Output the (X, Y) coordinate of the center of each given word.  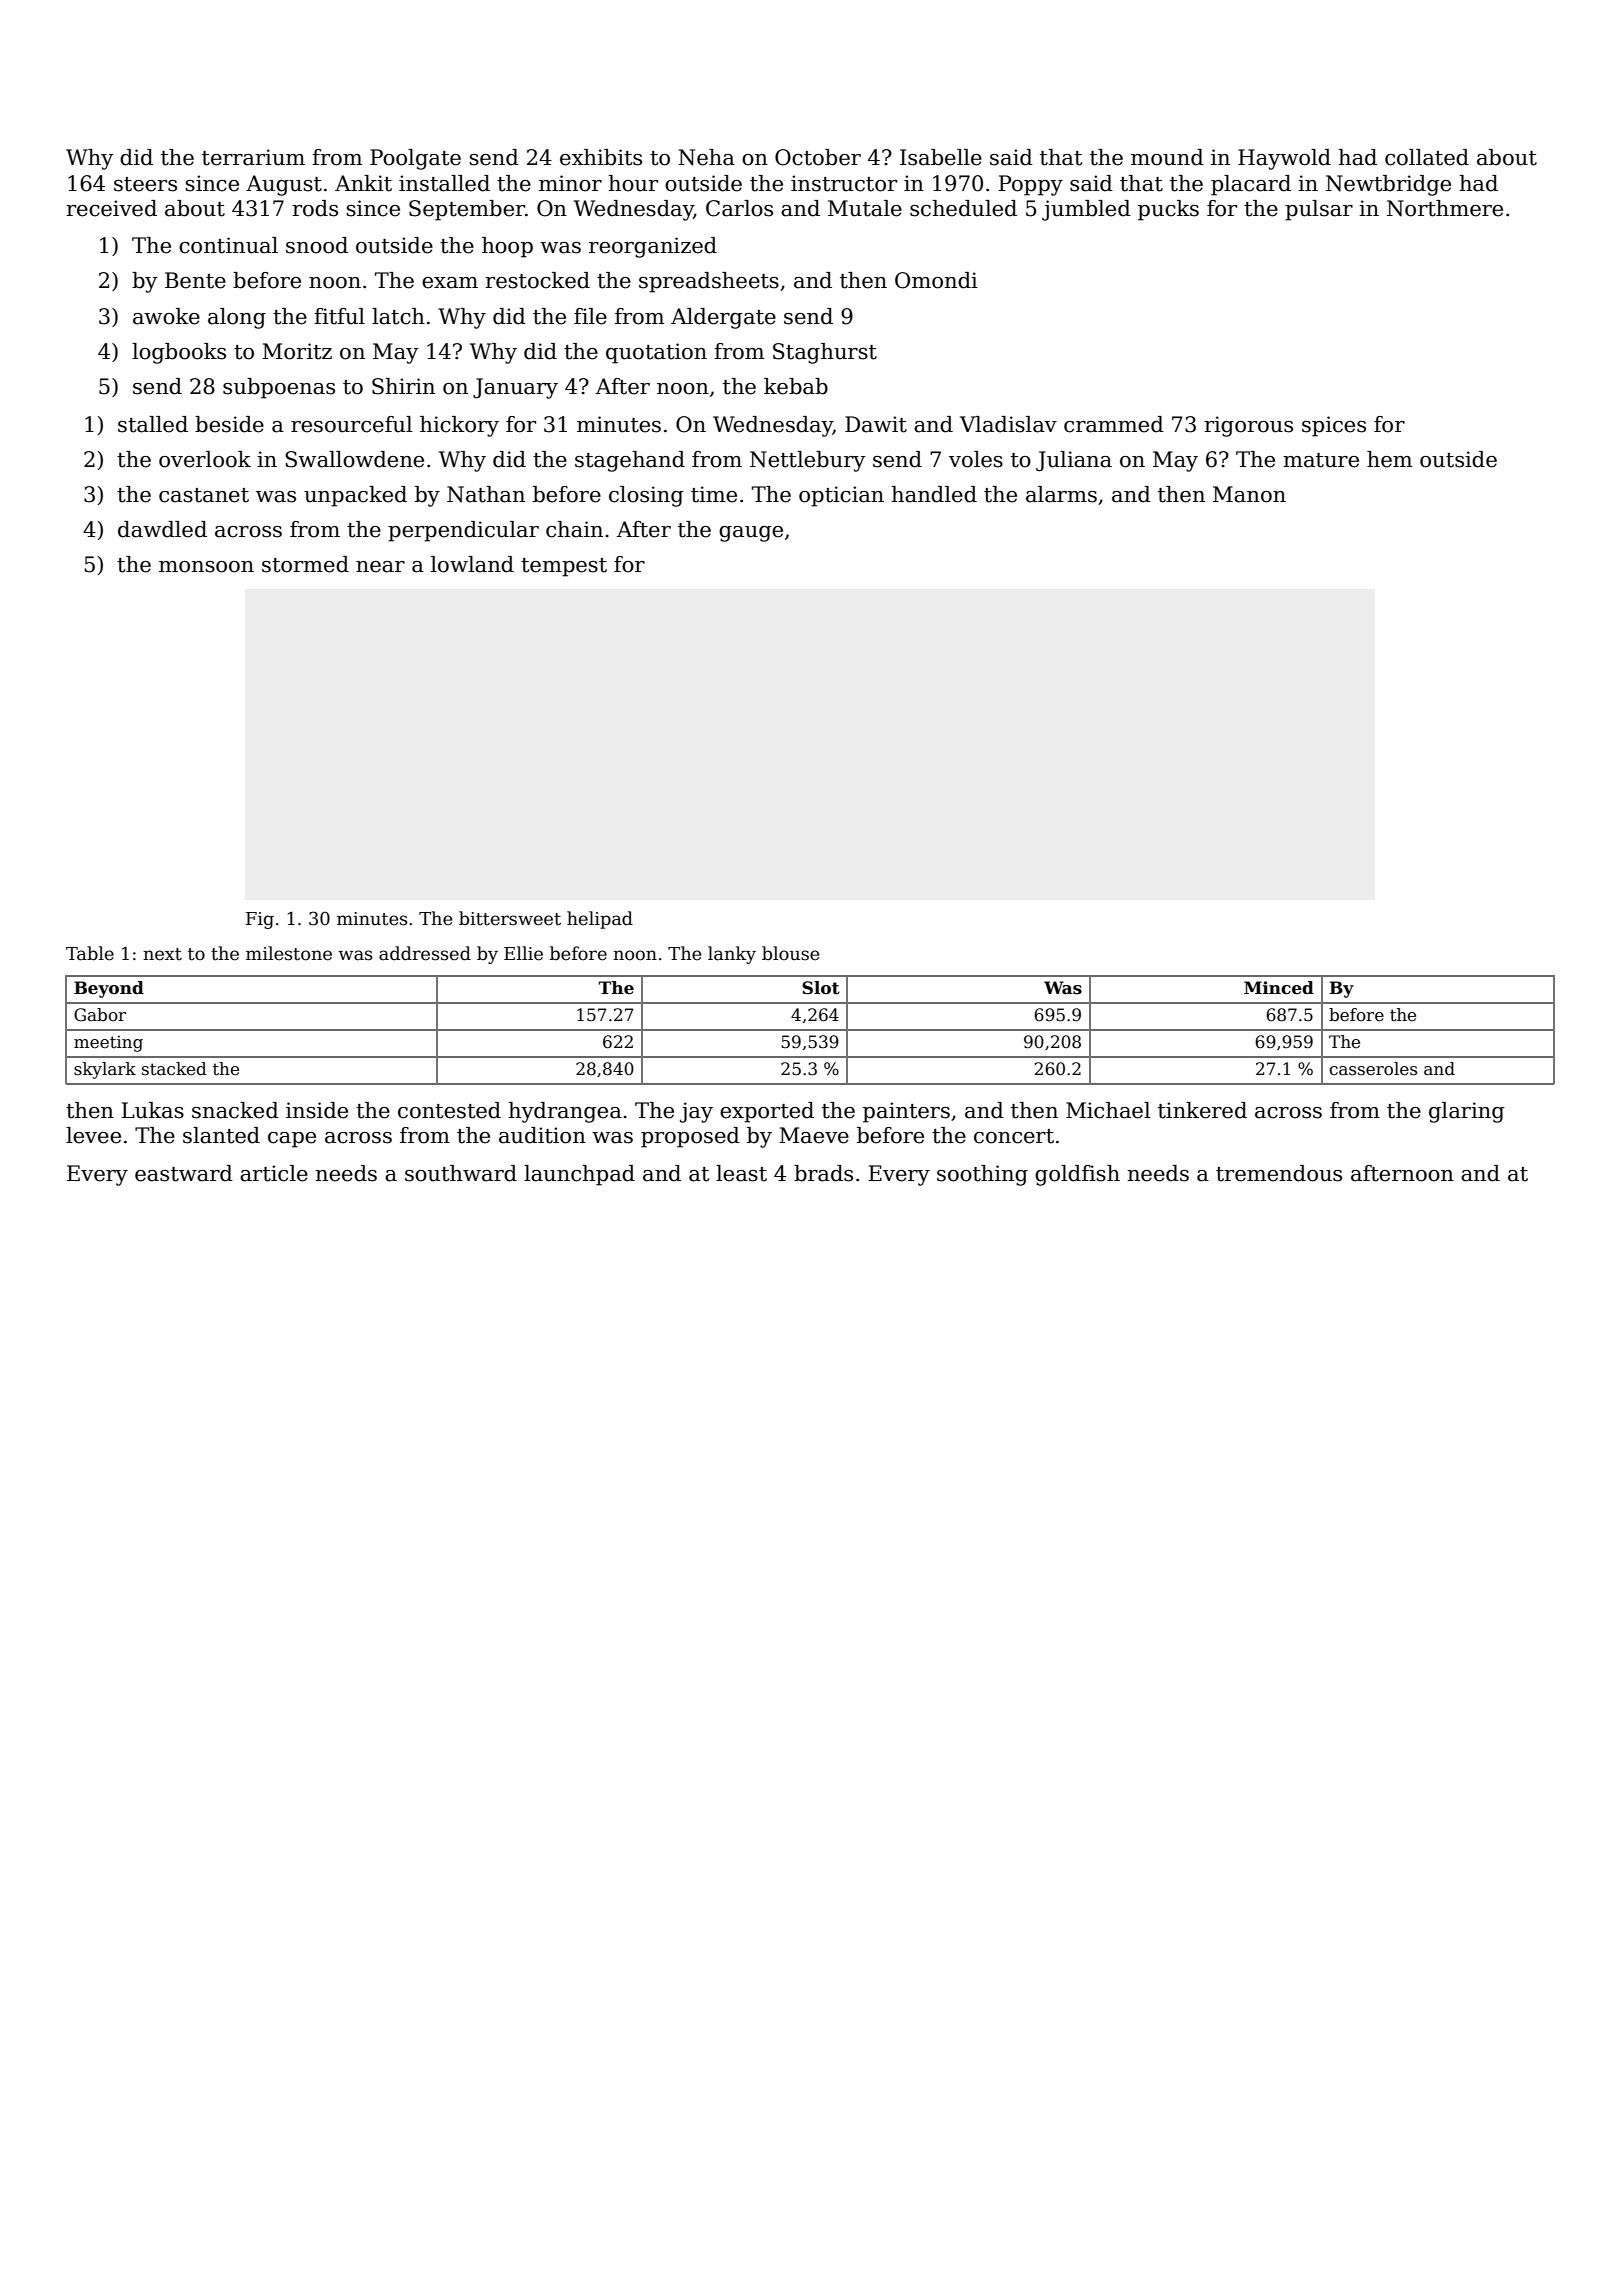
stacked (174, 1069)
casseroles (1373, 1069)
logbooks (179, 353)
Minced (1279, 988)
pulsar (1319, 210)
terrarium (253, 157)
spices (1334, 426)
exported (767, 1112)
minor (570, 183)
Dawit (876, 424)
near (380, 567)
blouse (791, 953)
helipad (600, 920)
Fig (260, 920)
